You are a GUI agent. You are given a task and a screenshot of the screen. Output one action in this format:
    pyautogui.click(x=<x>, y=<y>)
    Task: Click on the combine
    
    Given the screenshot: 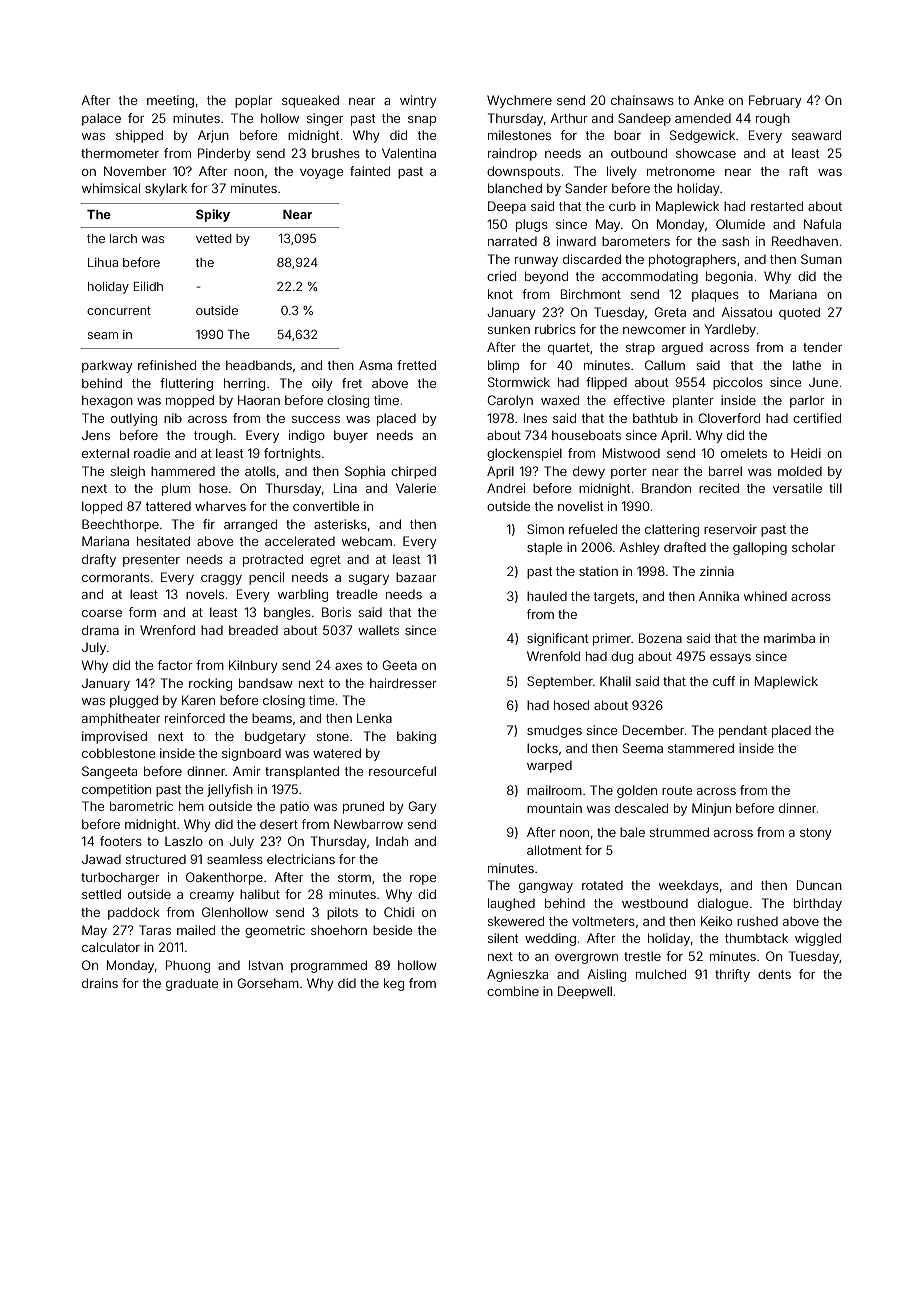 What is the action you would take?
    pyautogui.click(x=513, y=991)
